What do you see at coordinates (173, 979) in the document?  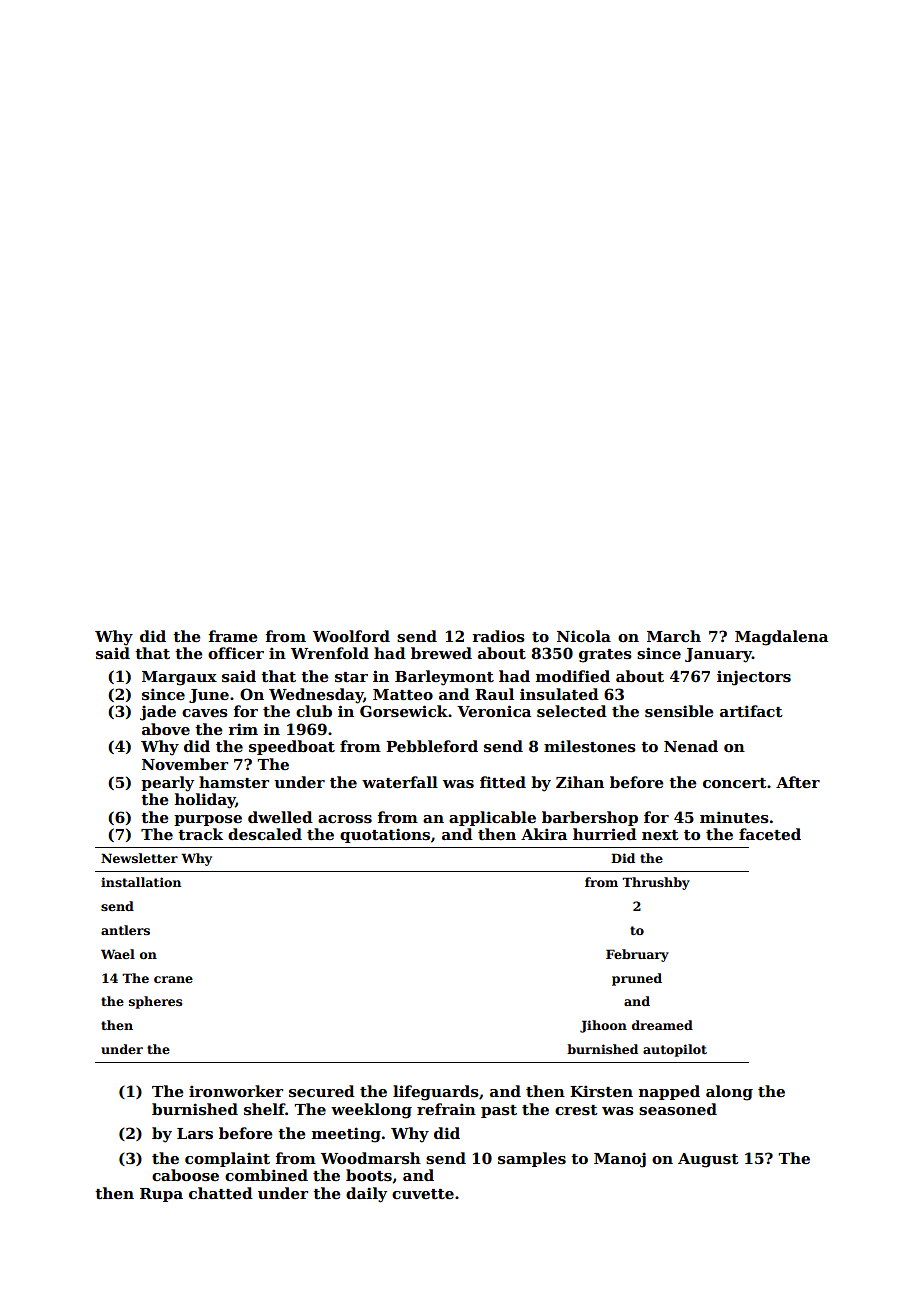 I see `crane` at bounding box center [173, 979].
